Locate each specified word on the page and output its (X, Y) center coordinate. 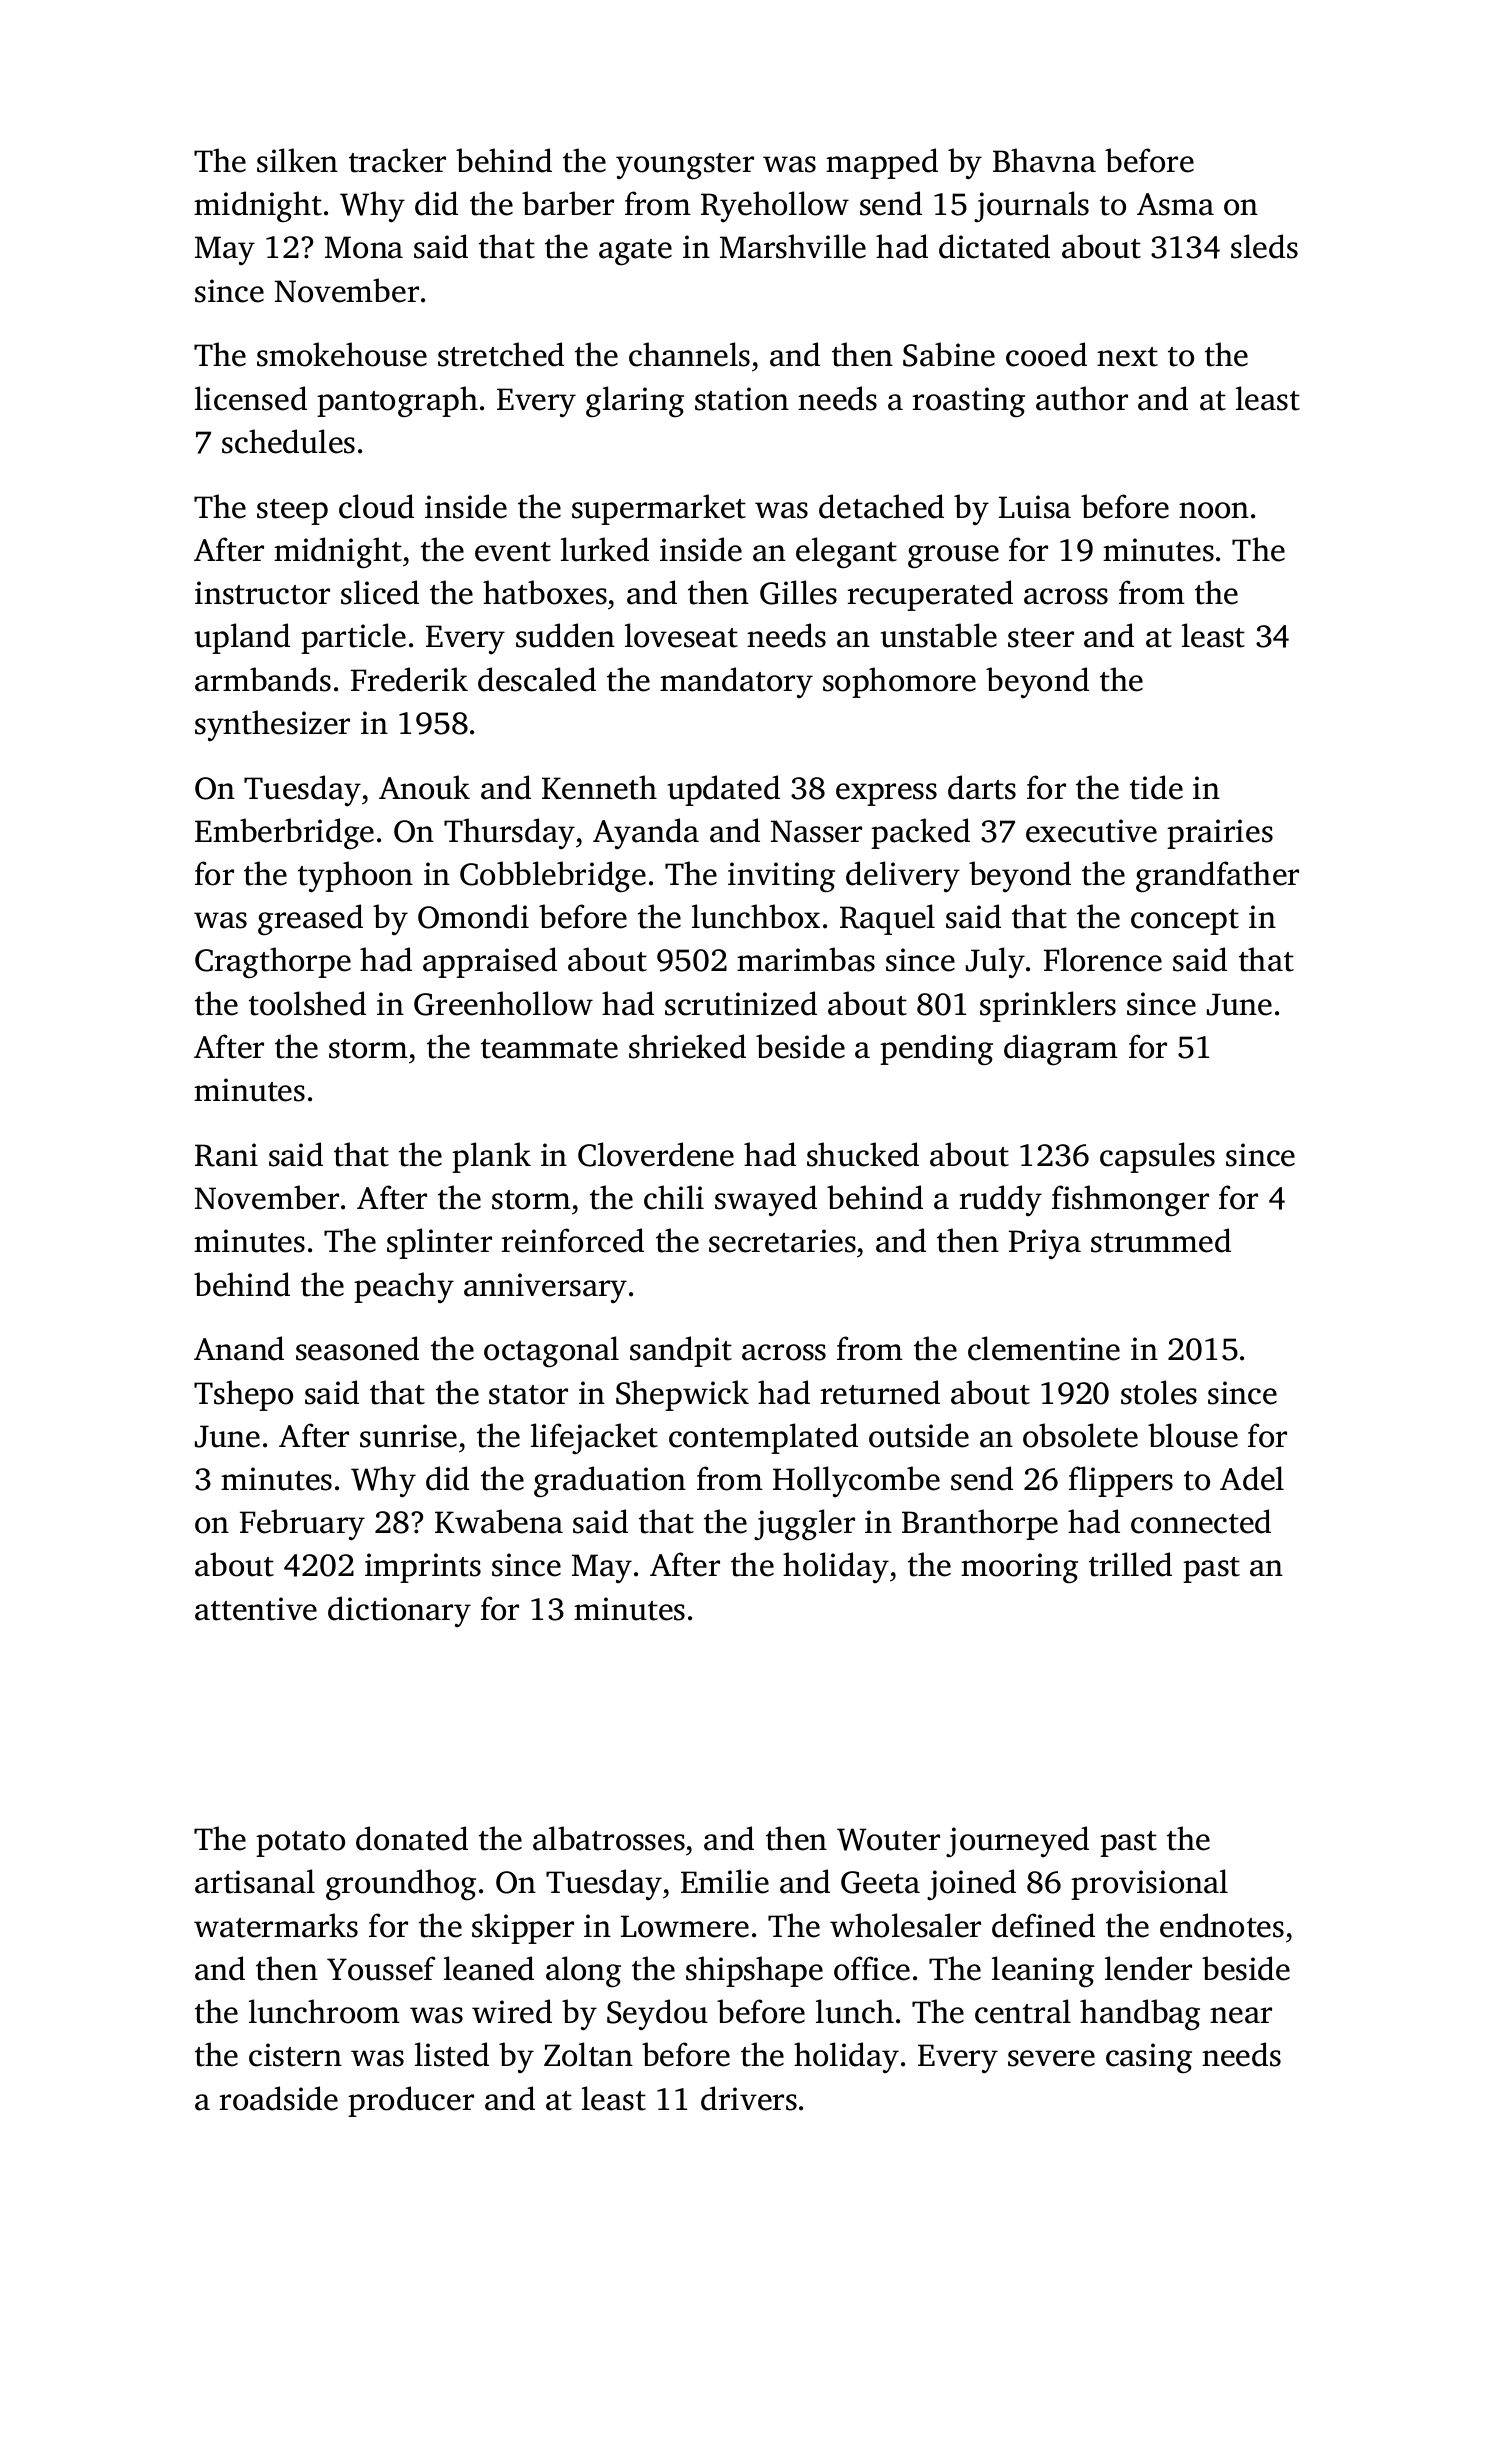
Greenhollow (503, 1003)
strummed (1161, 1240)
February (302, 1524)
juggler (804, 1525)
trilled (1130, 1564)
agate (635, 252)
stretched (501, 354)
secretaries (782, 1241)
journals (1031, 206)
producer (411, 2101)
